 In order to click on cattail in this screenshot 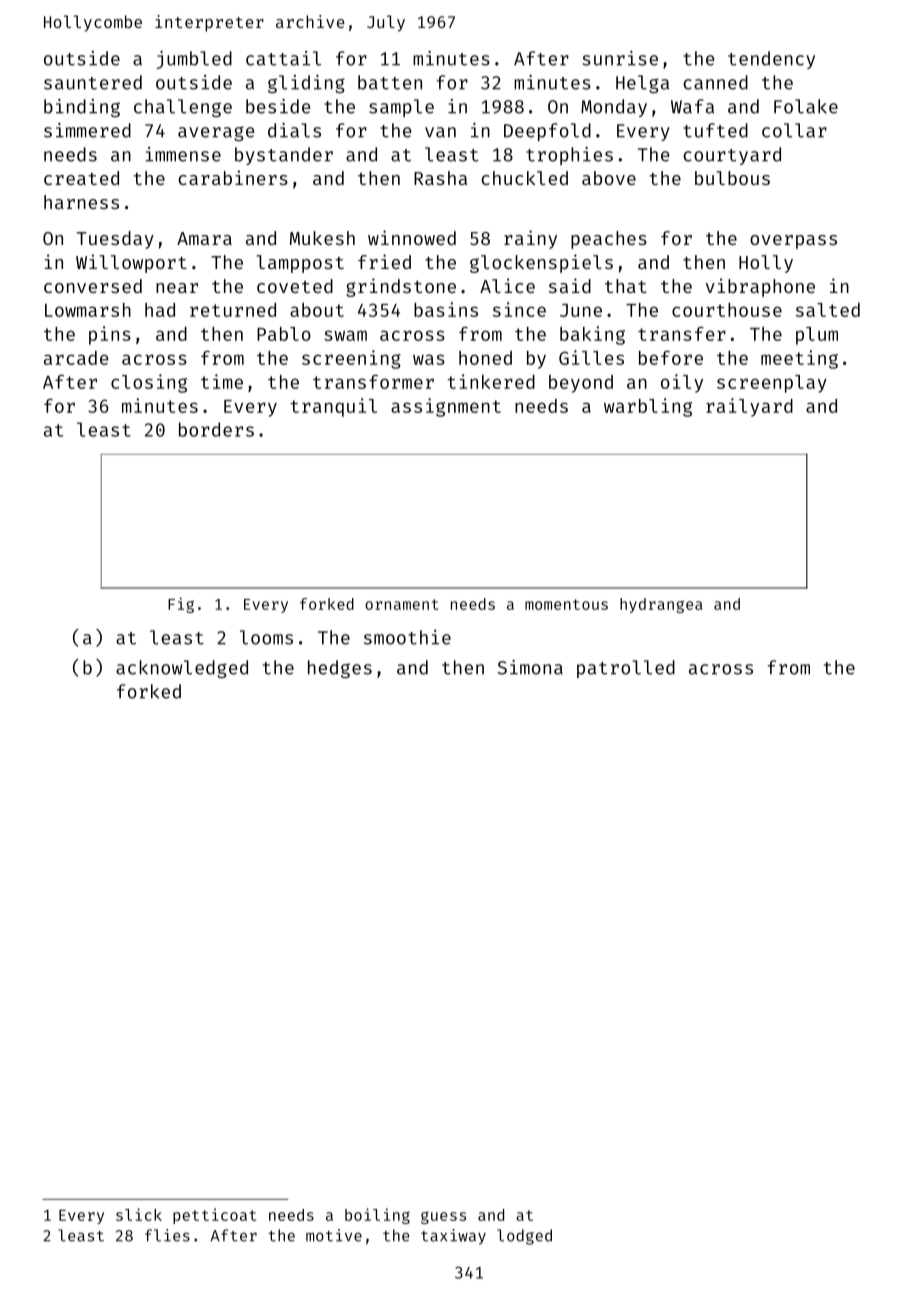, I will do `click(283, 58)`.
